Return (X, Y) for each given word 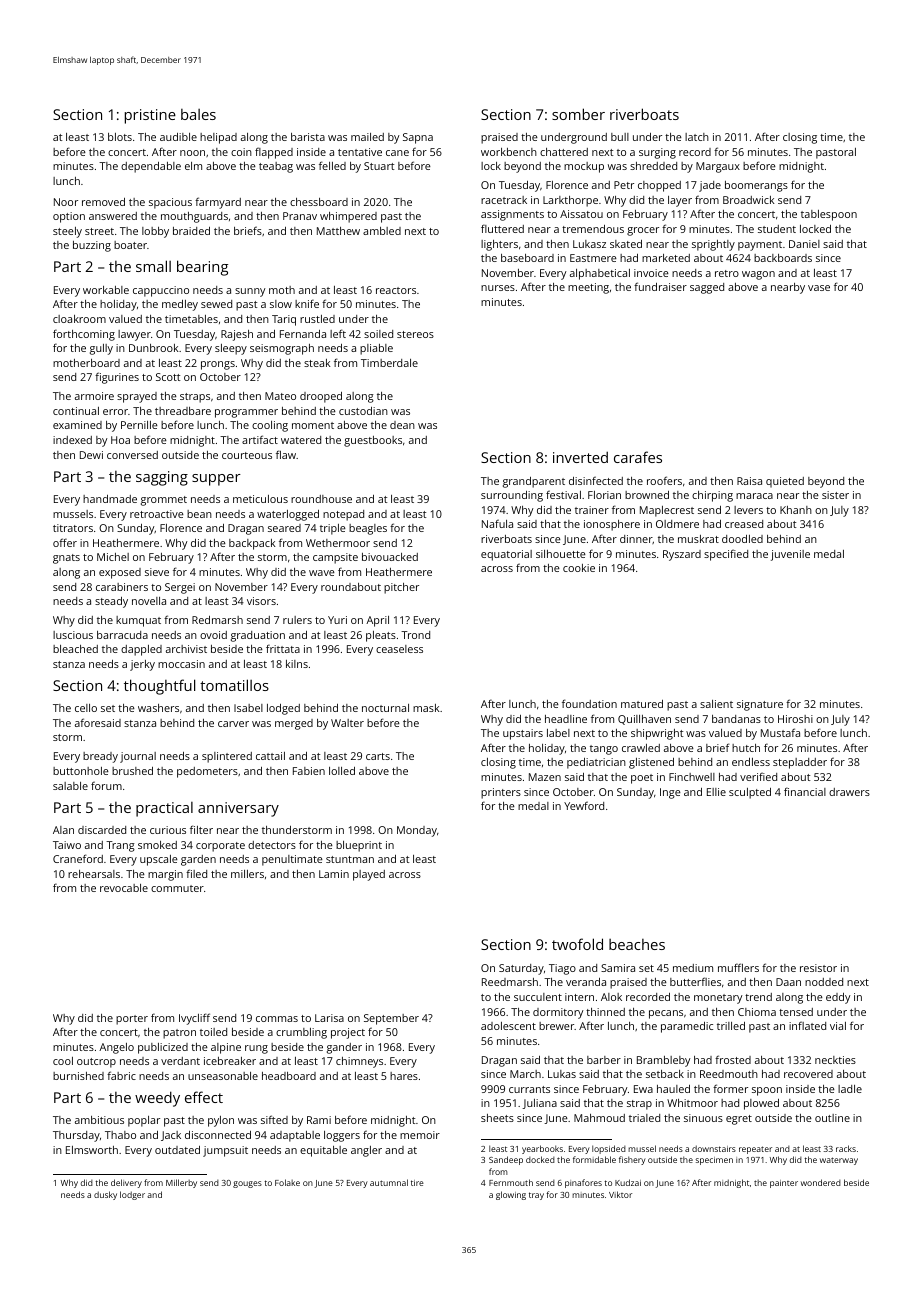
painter (784, 1184)
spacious (170, 203)
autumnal (389, 1182)
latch (697, 137)
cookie (579, 568)
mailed (367, 137)
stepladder (800, 763)
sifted (274, 1119)
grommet (164, 501)
